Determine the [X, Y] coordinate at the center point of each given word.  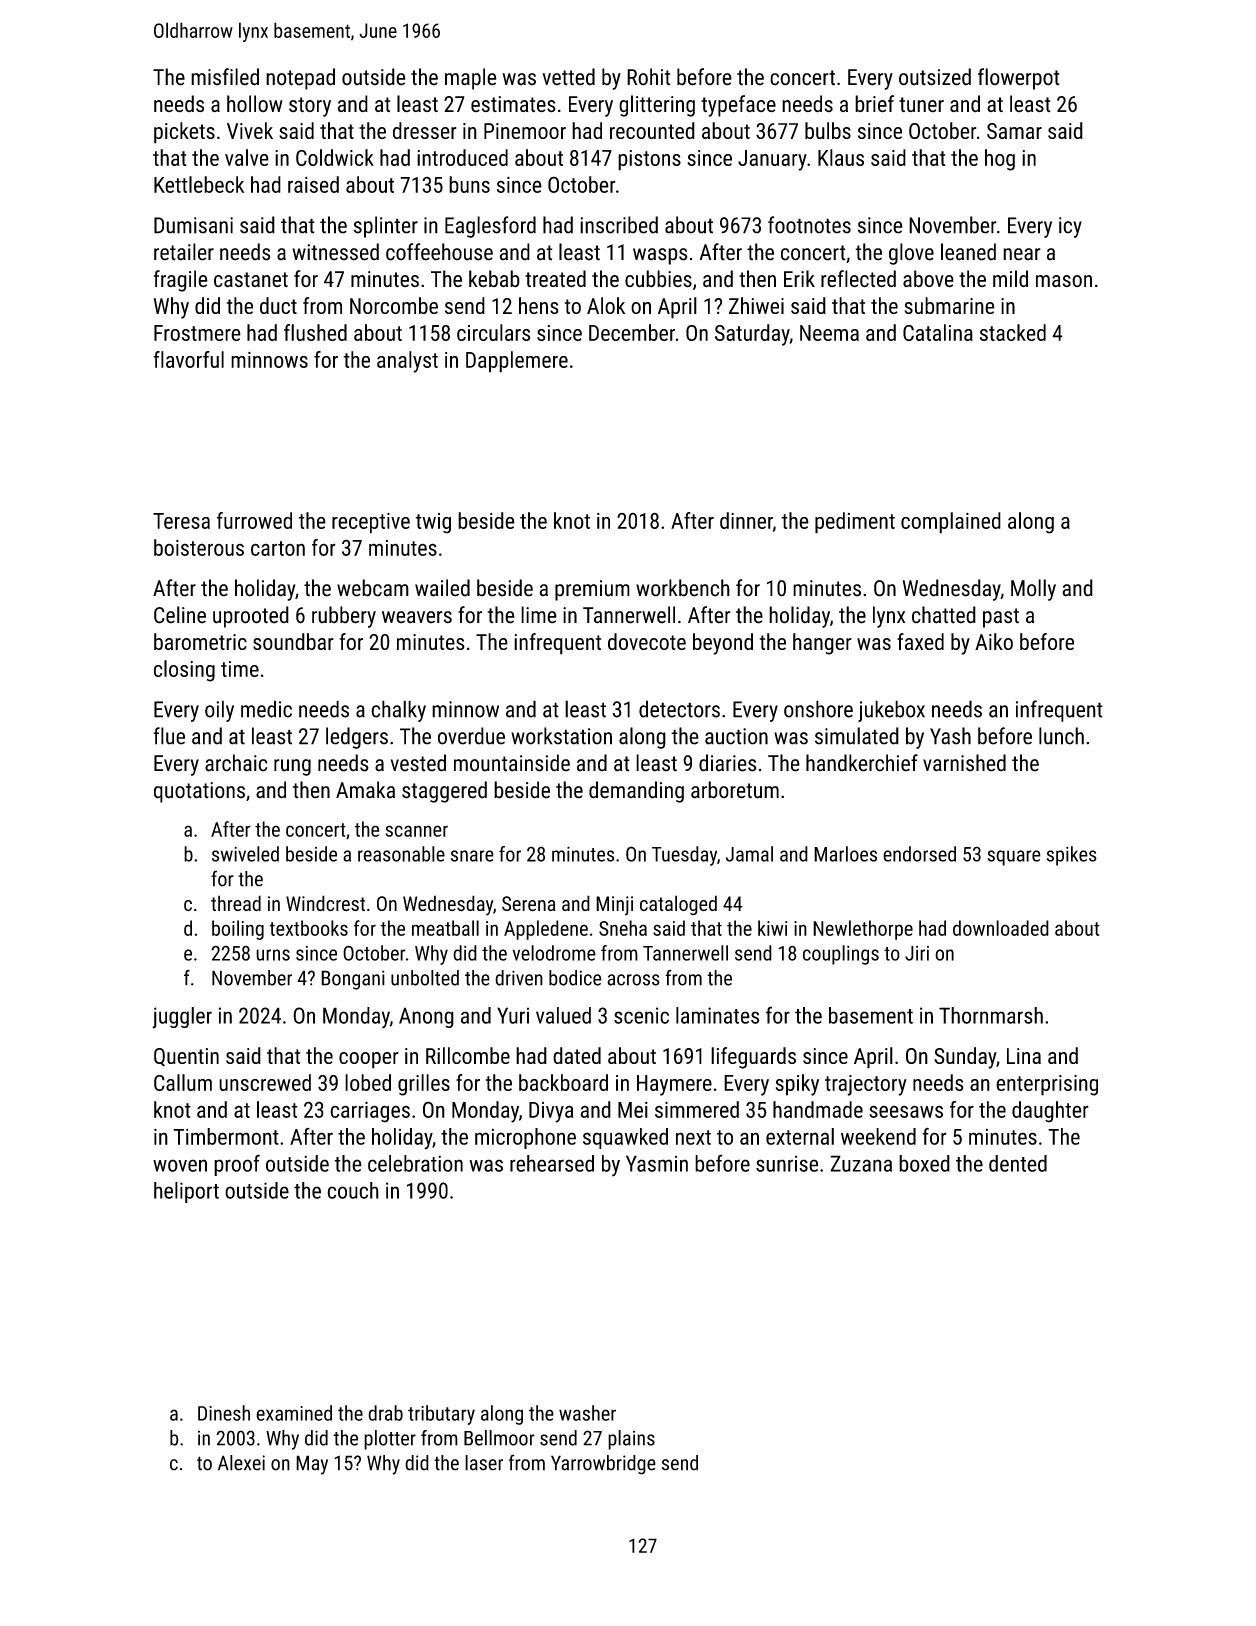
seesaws [906, 1111]
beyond [723, 644]
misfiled [225, 77]
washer [587, 1413]
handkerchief [862, 763]
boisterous [199, 547]
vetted [568, 77]
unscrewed [265, 1082]
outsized [935, 77]
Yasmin [657, 1163]
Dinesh [224, 1413]
